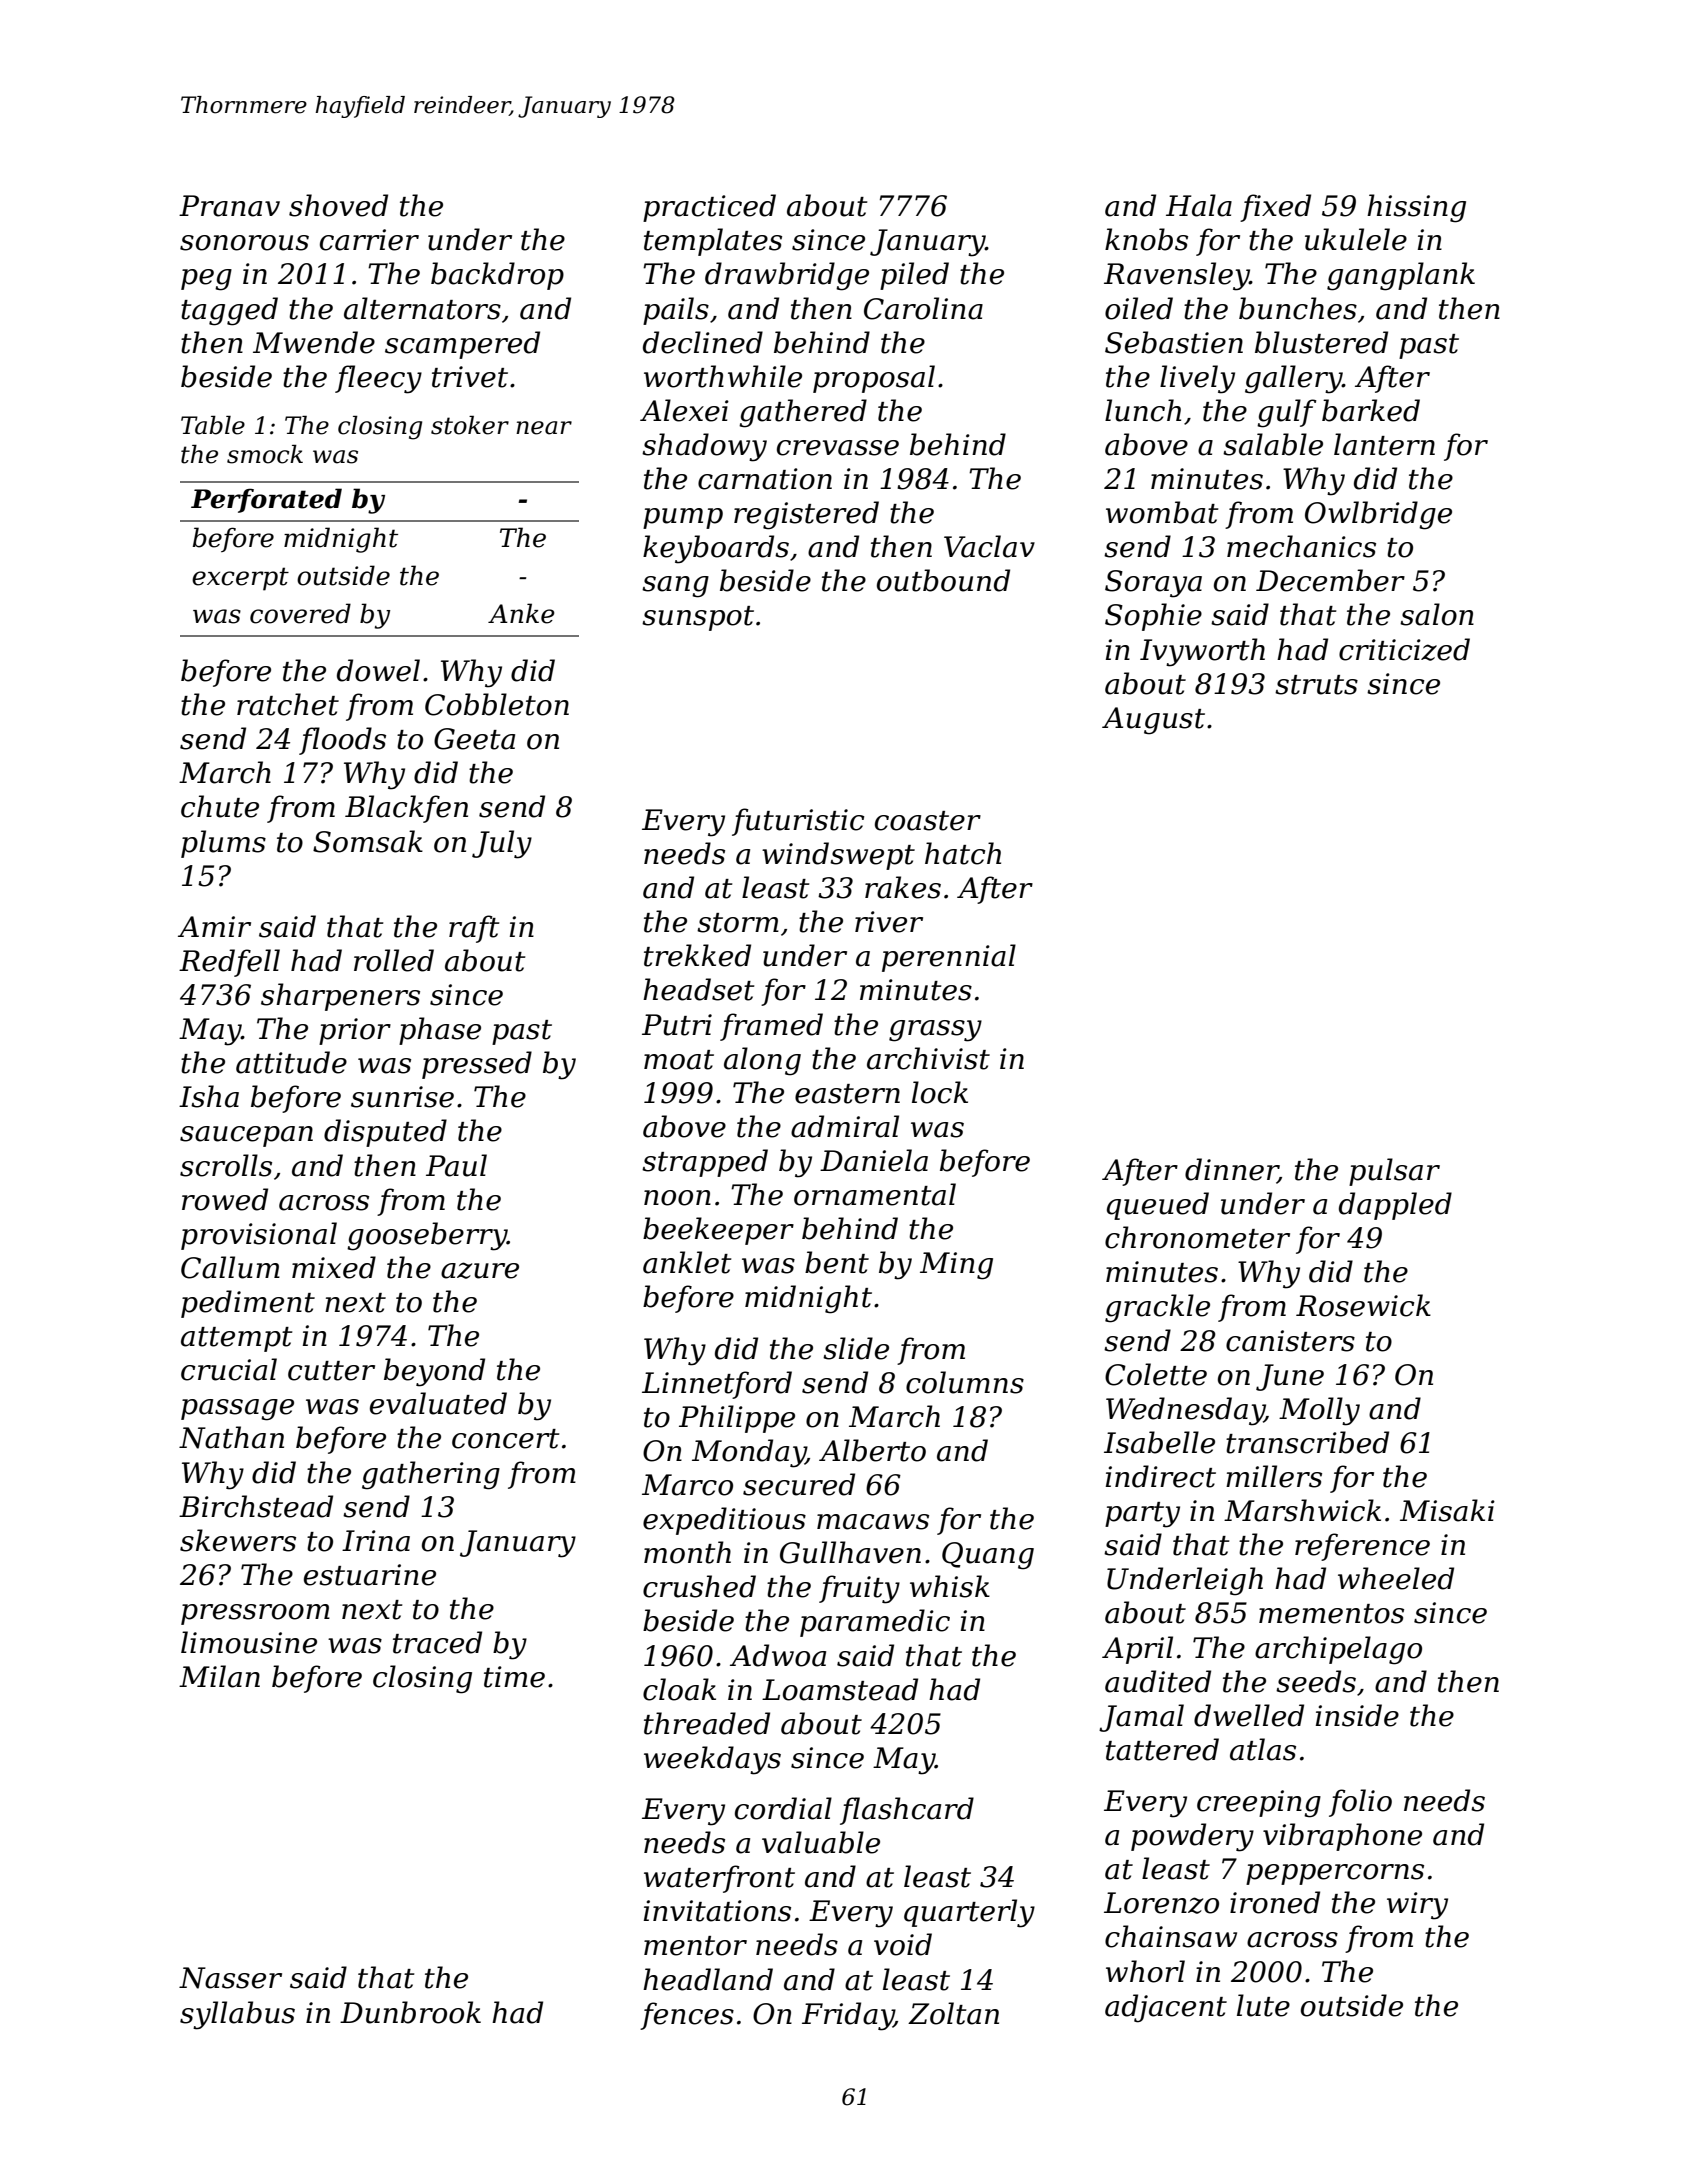  What do you see at coordinates (544, 428) in the screenshot?
I see `near` at bounding box center [544, 428].
